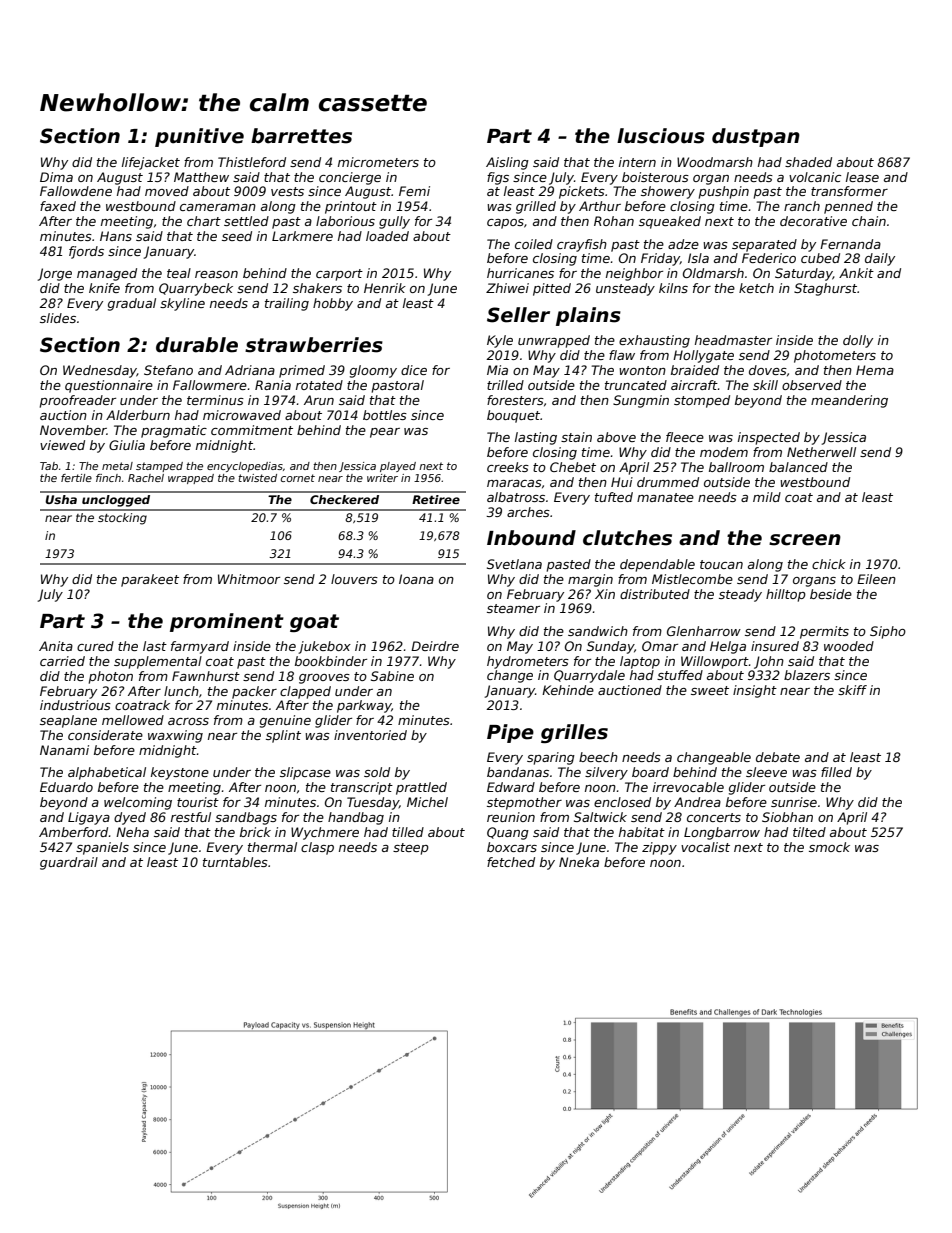  I want to click on commitment, so click(252, 430).
